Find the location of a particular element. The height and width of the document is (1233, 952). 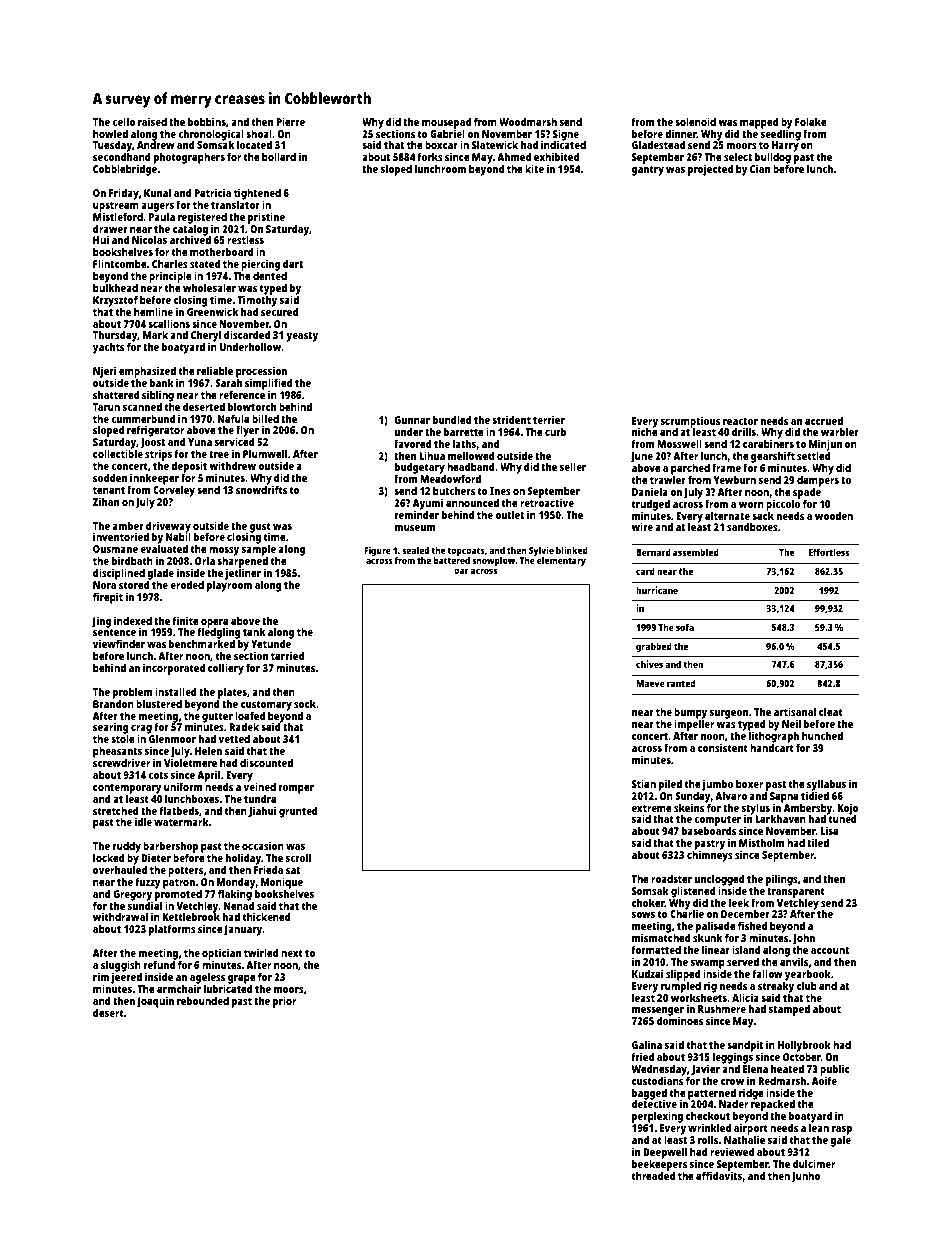

forks is located at coordinates (430, 156).
